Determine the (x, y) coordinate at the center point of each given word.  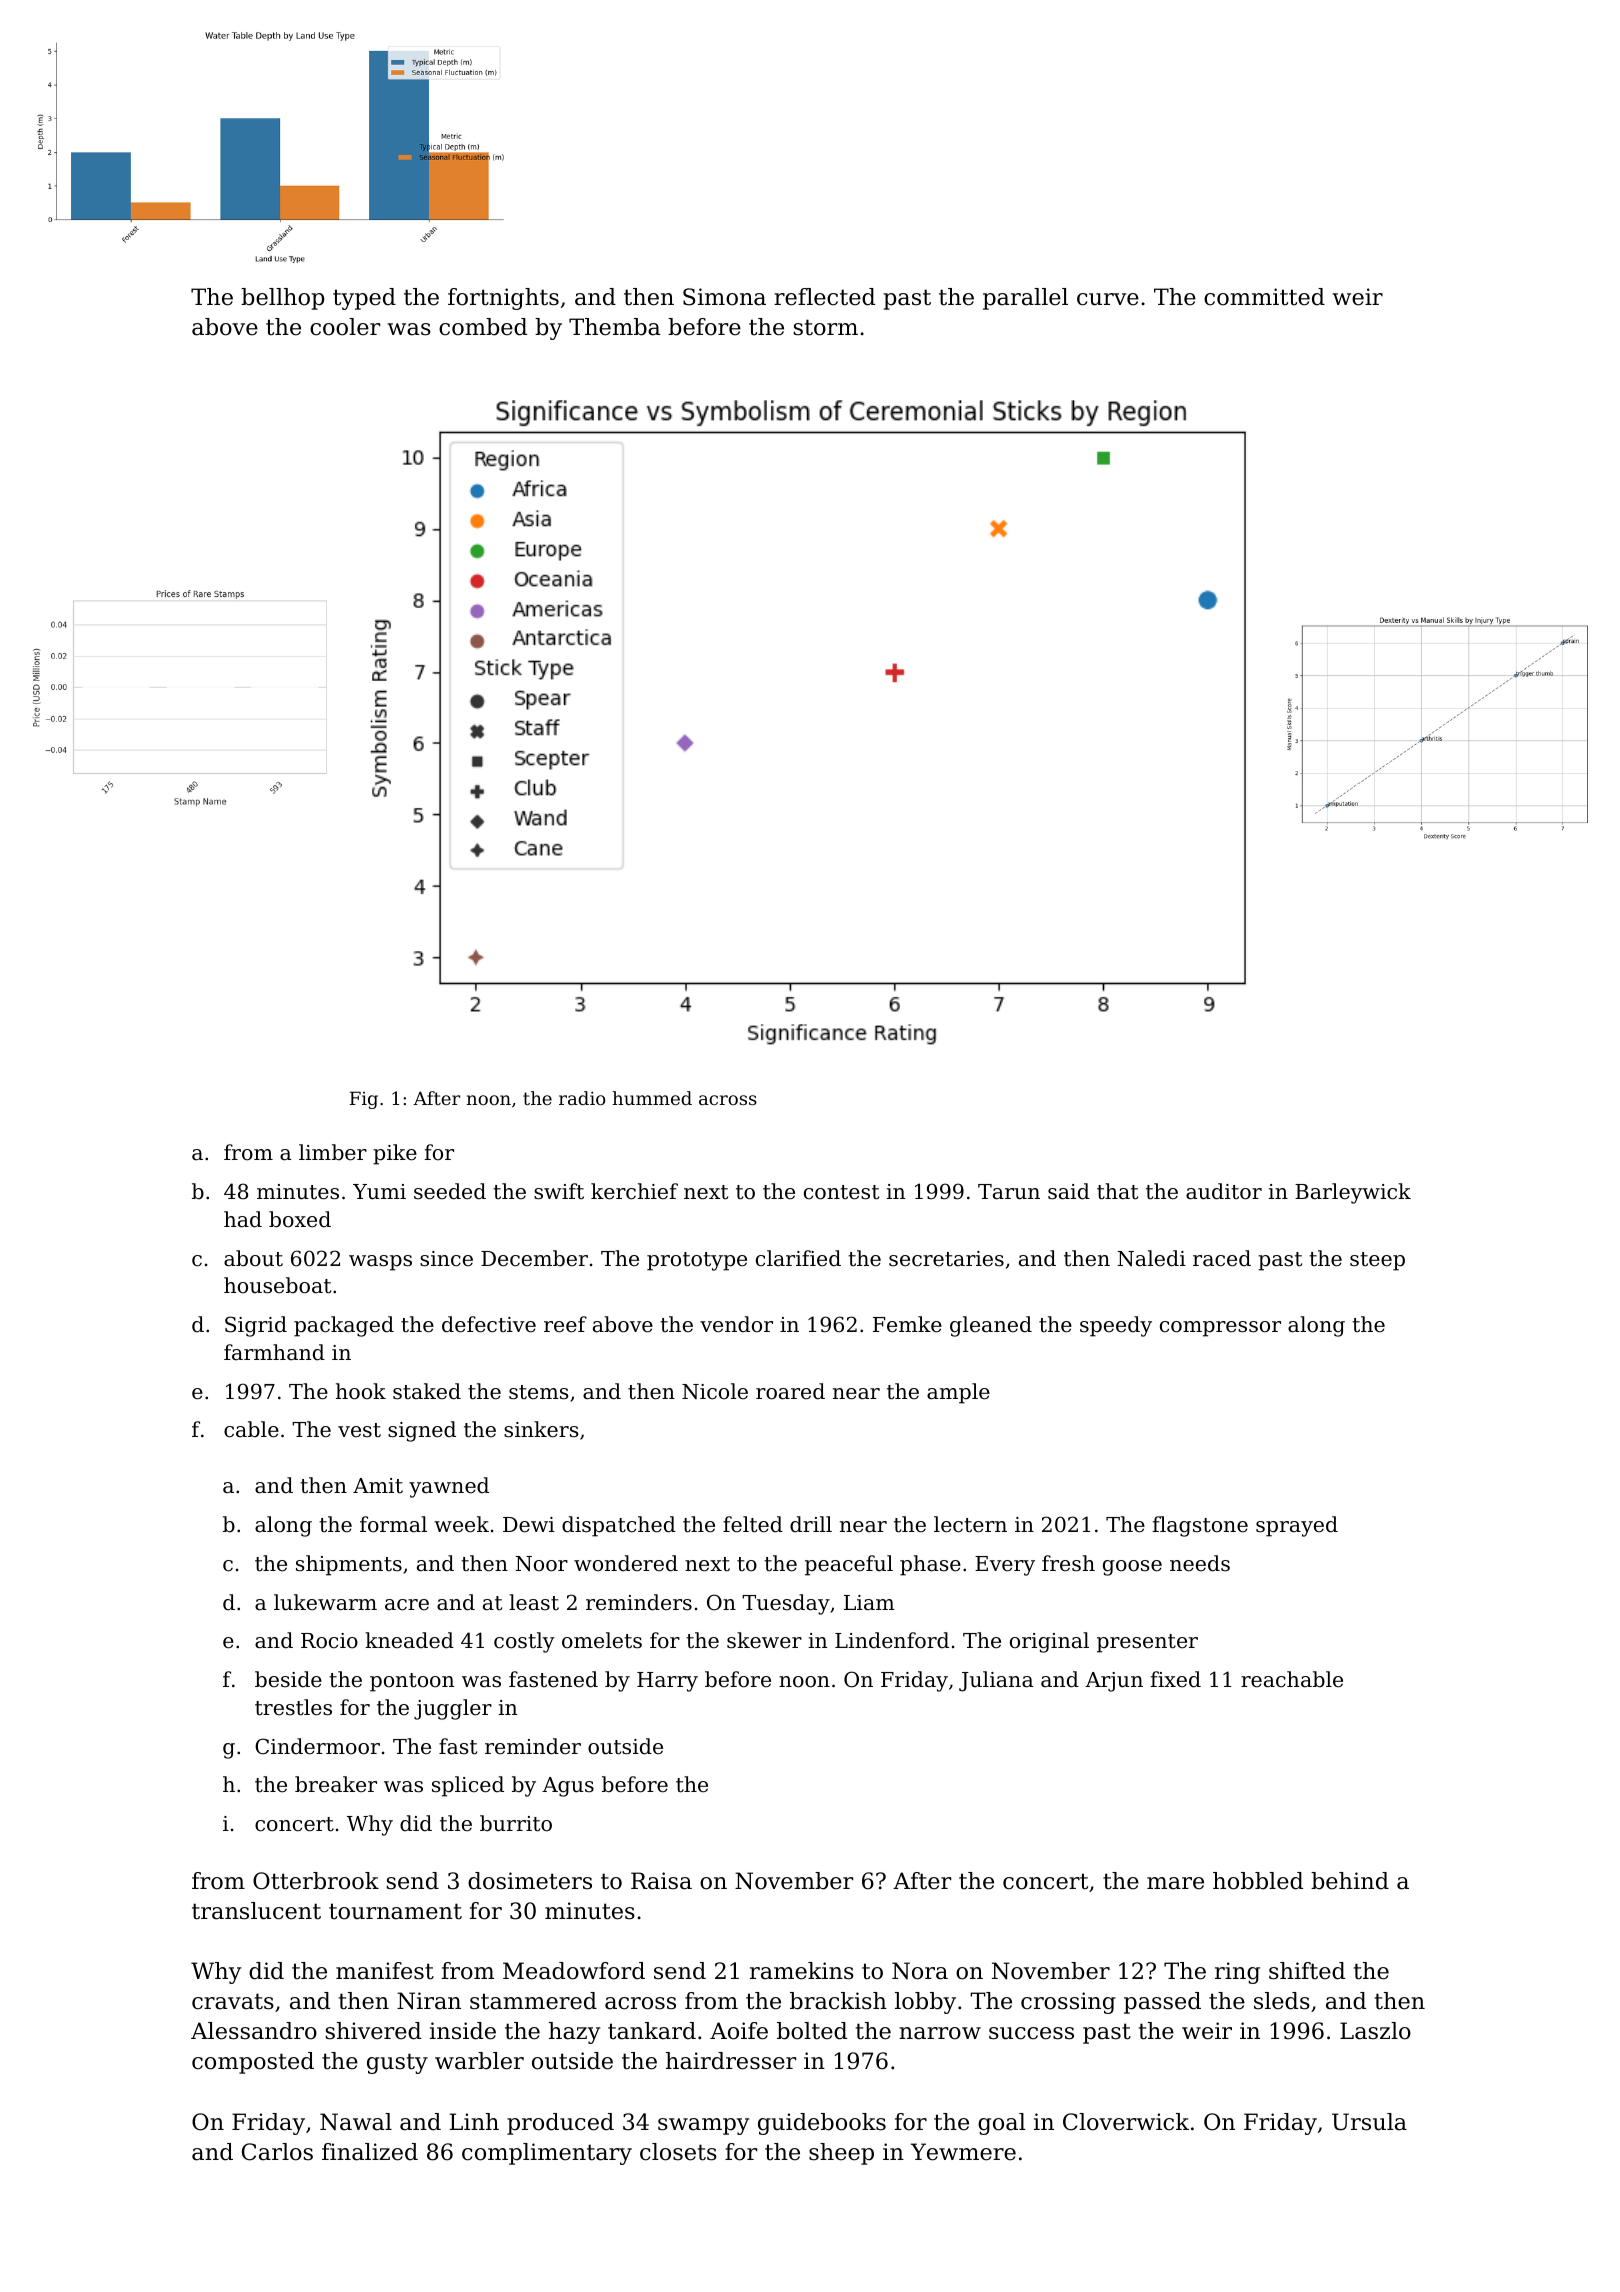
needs (1200, 1563)
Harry (667, 1682)
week (461, 1524)
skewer (764, 1640)
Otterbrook (316, 1881)
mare (1175, 1883)
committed (1264, 297)
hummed (652, 1098)
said (1069, 1191)
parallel (1025, 299)
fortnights (503, 299)
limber (333, 1152)
